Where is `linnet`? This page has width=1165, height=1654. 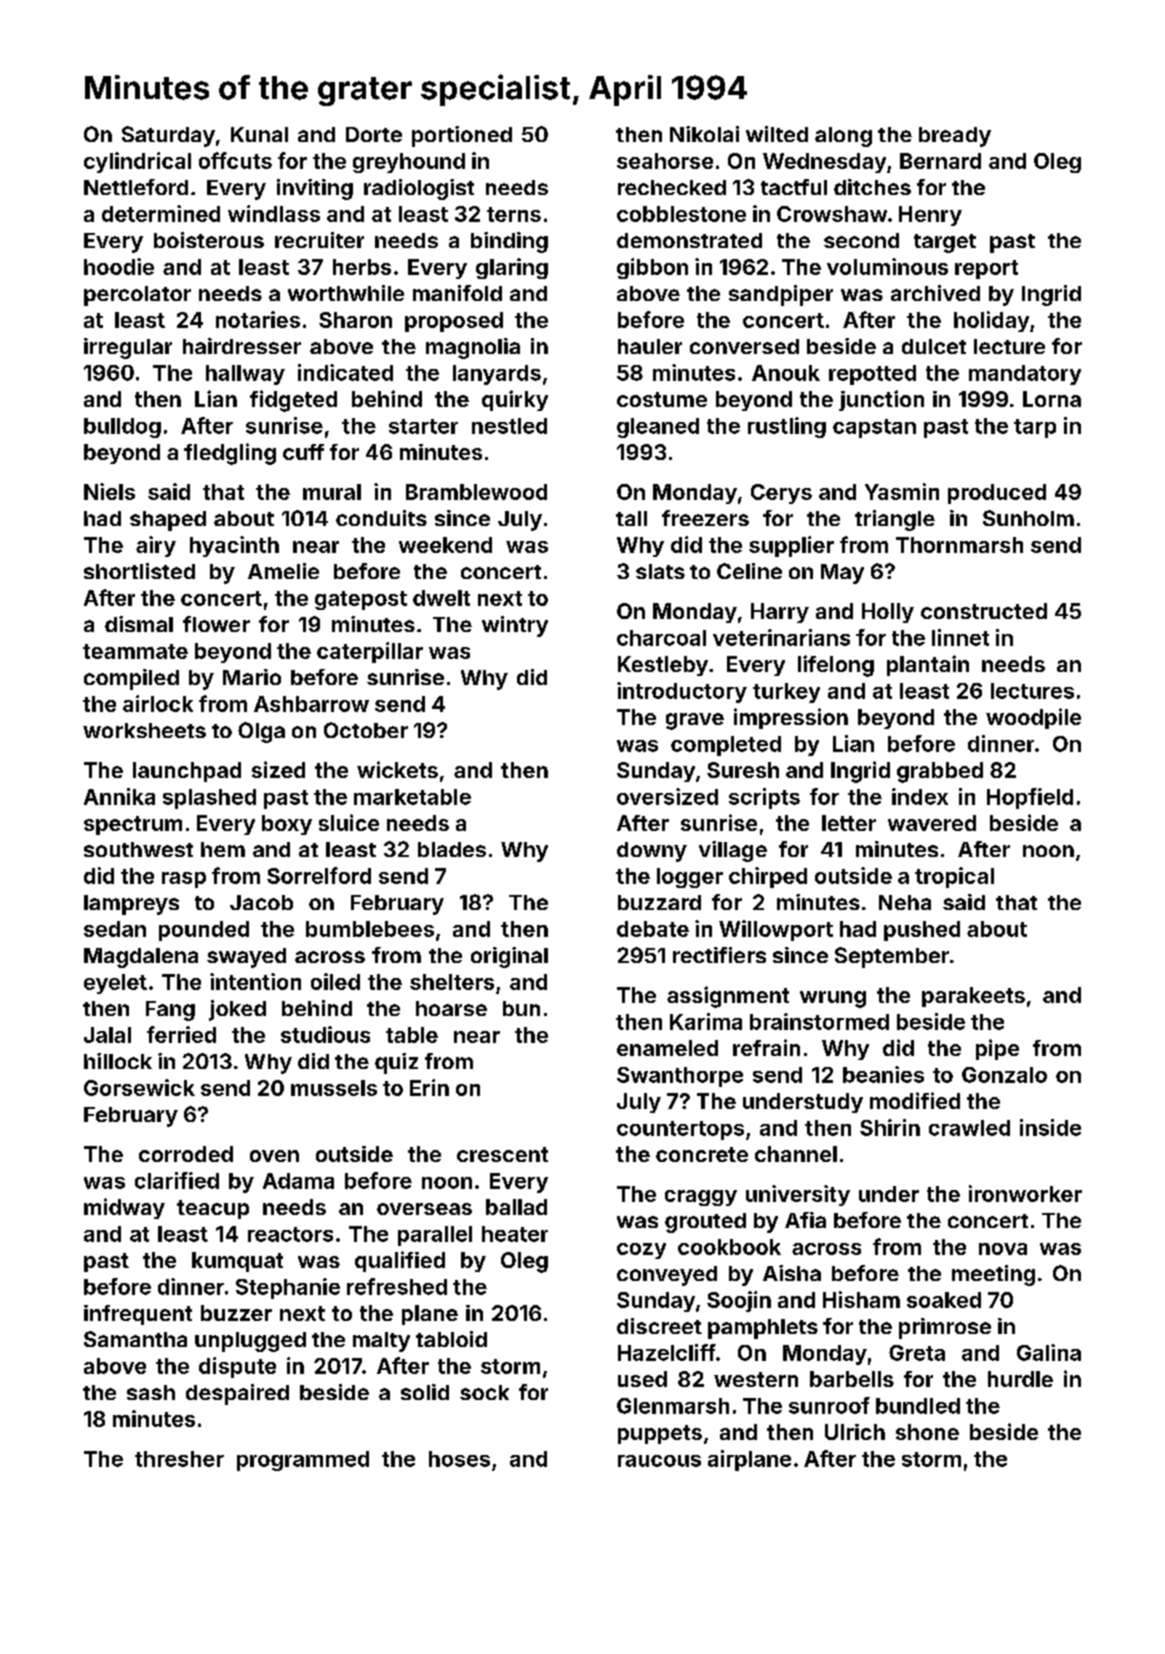 linnet is located at coordinates (960, 637).
